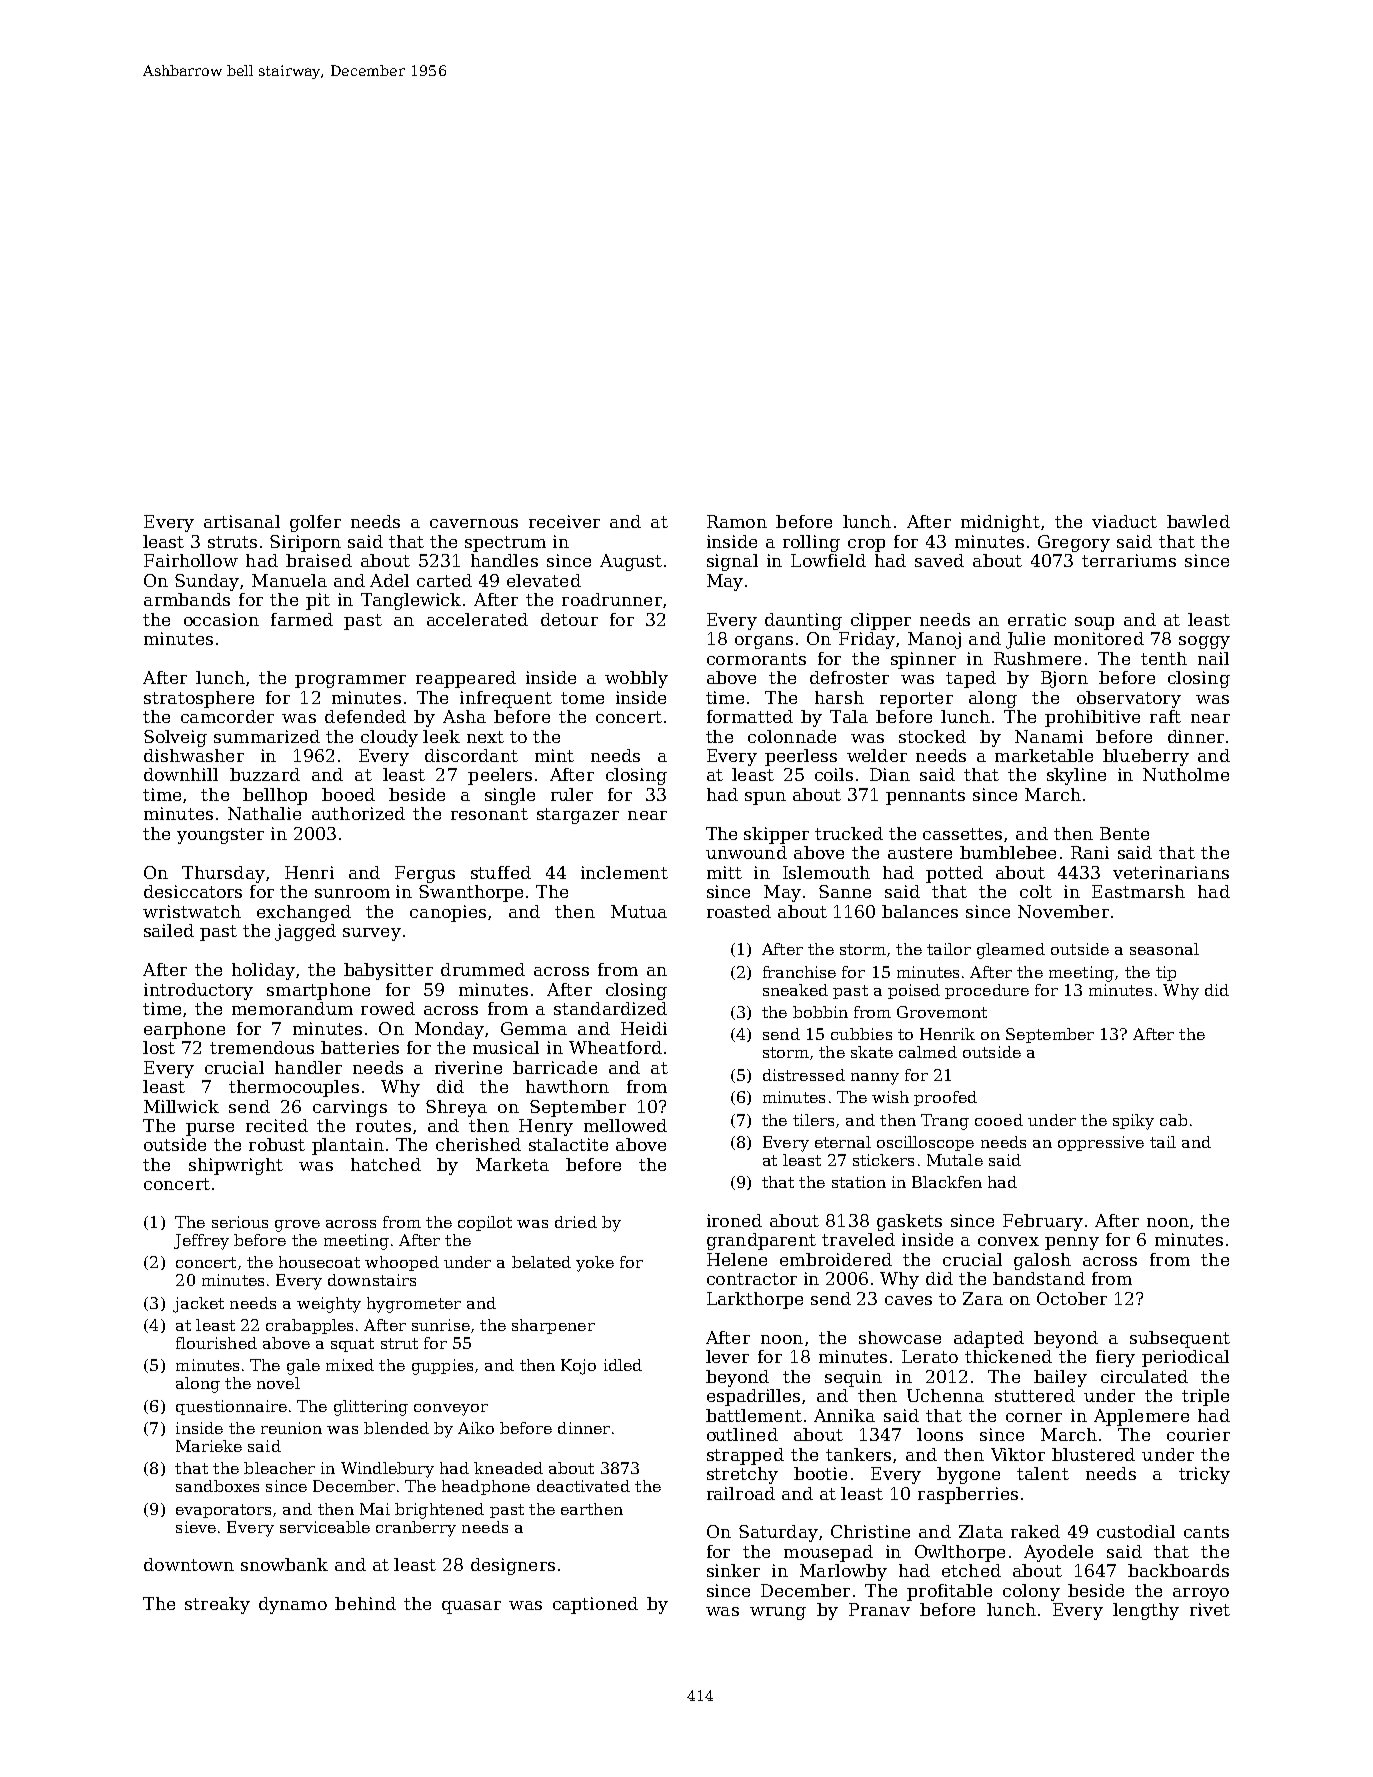 The image size is (1373, 1777). I want to click on armbands, so click(187, 599).
